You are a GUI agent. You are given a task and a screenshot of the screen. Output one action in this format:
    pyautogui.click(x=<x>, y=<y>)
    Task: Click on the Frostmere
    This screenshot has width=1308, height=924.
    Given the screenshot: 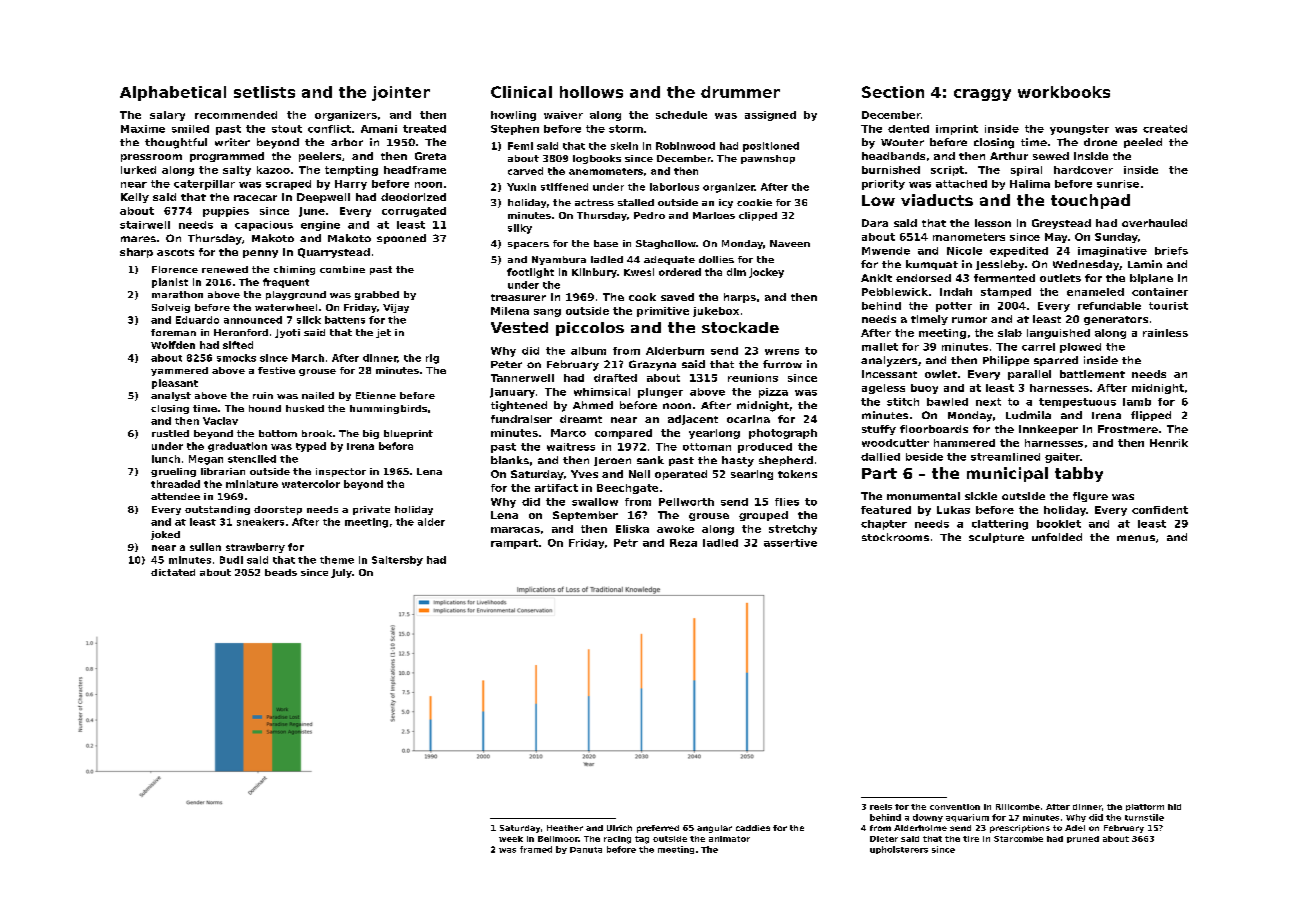 What is the action you would take?
    pyautogui.click(x=1128, y=429)
